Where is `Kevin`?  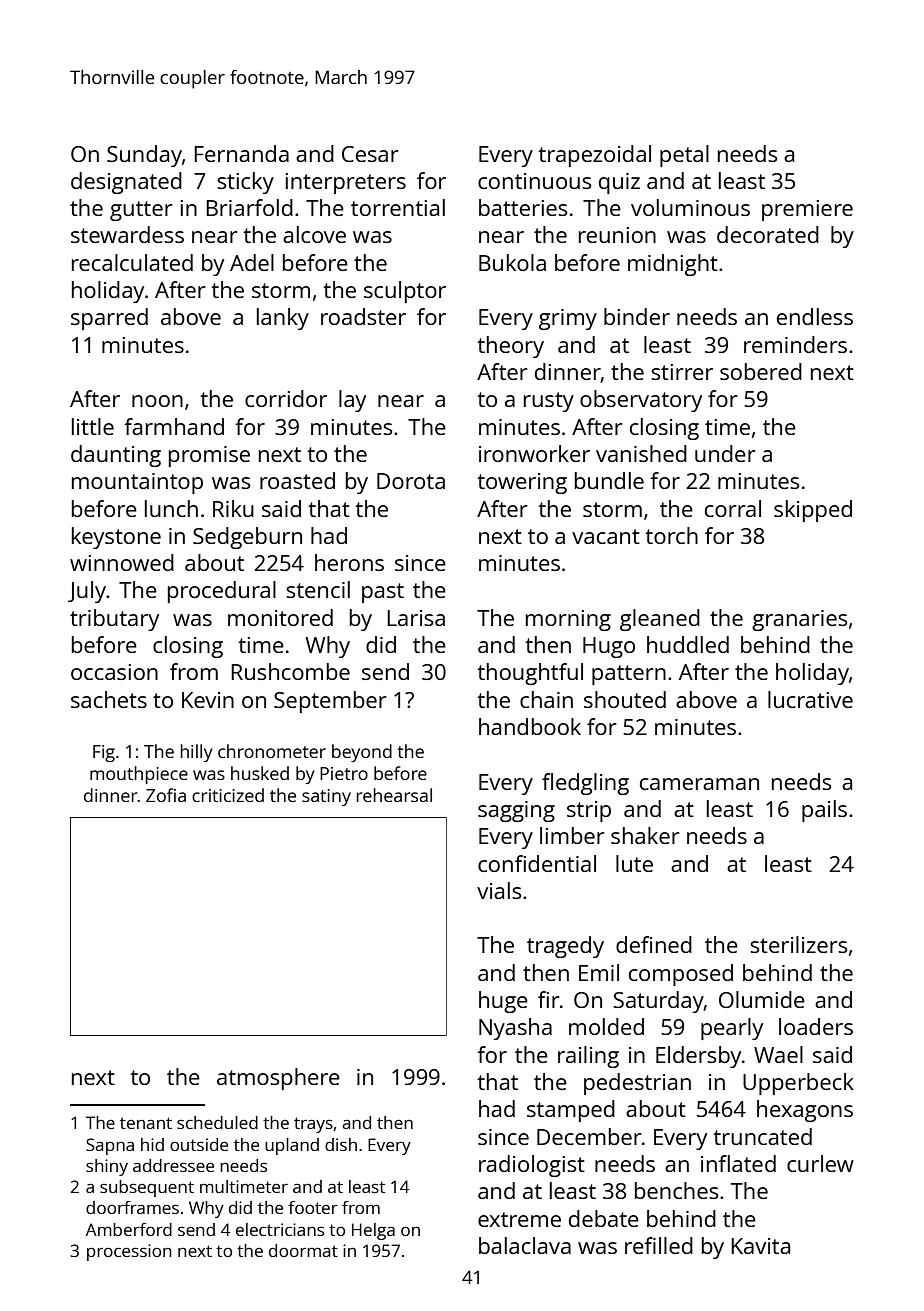 Kevin is located at coordinates (208, 700).
